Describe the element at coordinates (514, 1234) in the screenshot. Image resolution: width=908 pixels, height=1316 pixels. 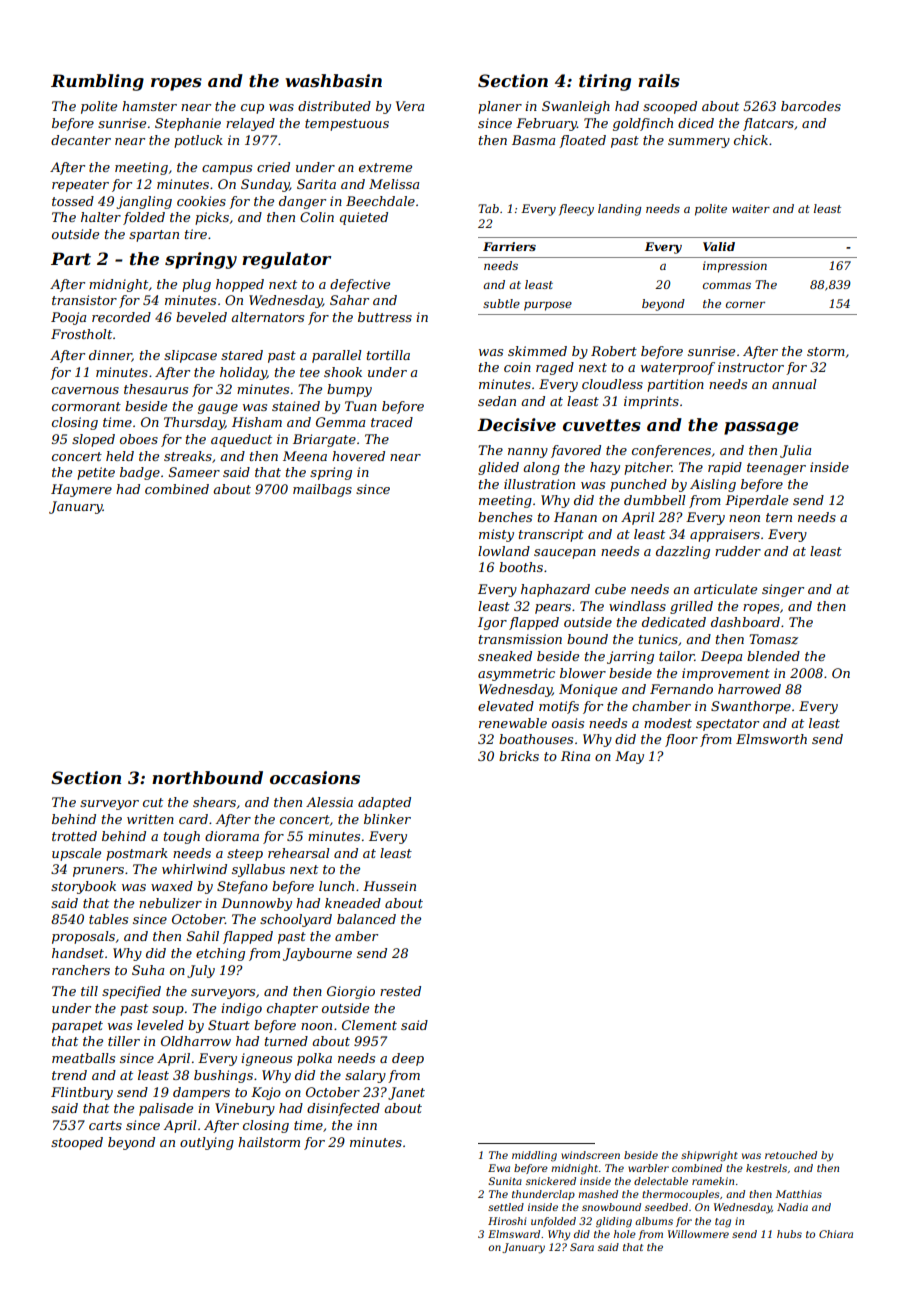
I see `Elmsward` at that location.
